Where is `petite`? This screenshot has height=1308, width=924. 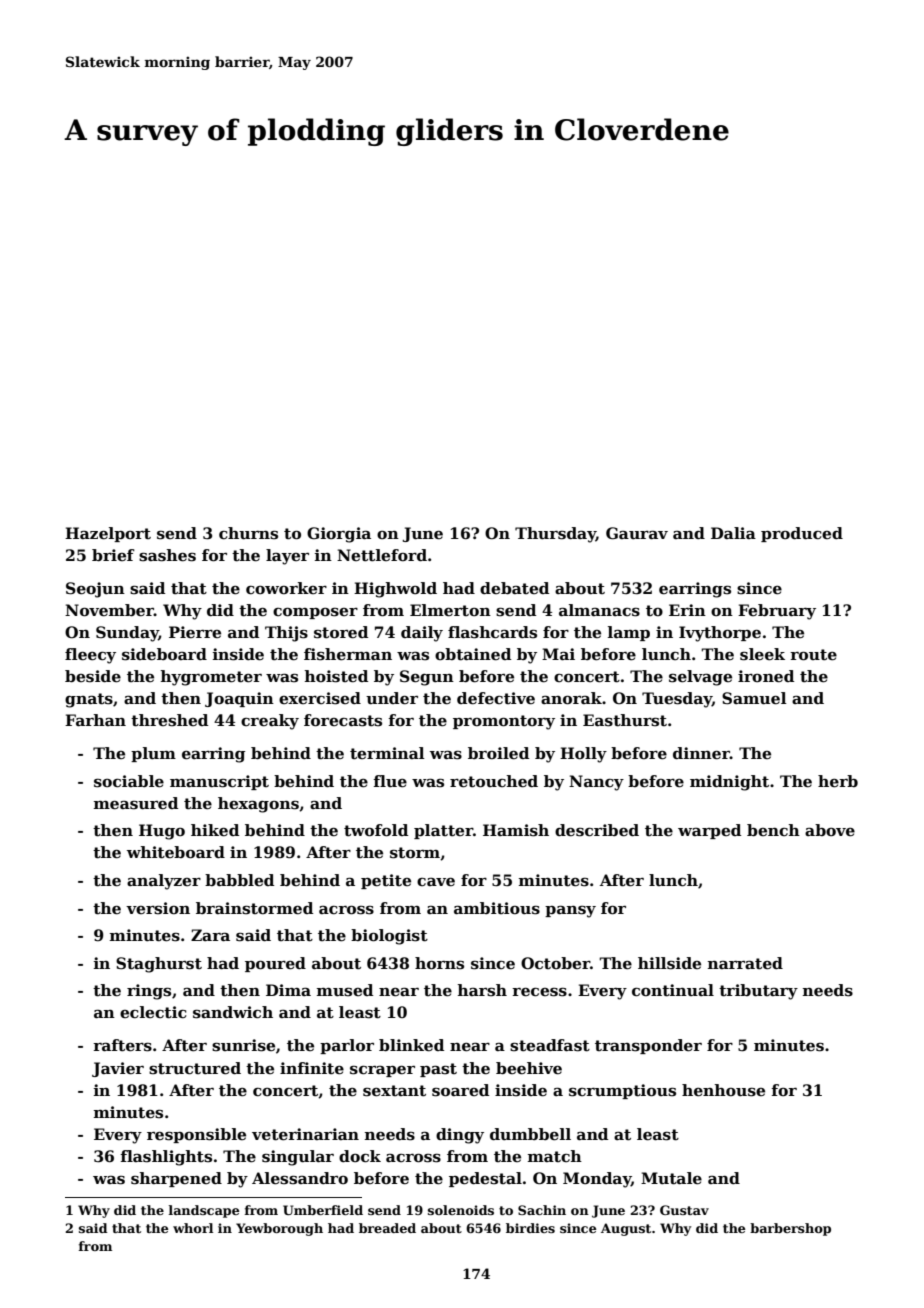 petite is located at coordinates (386, 881).
